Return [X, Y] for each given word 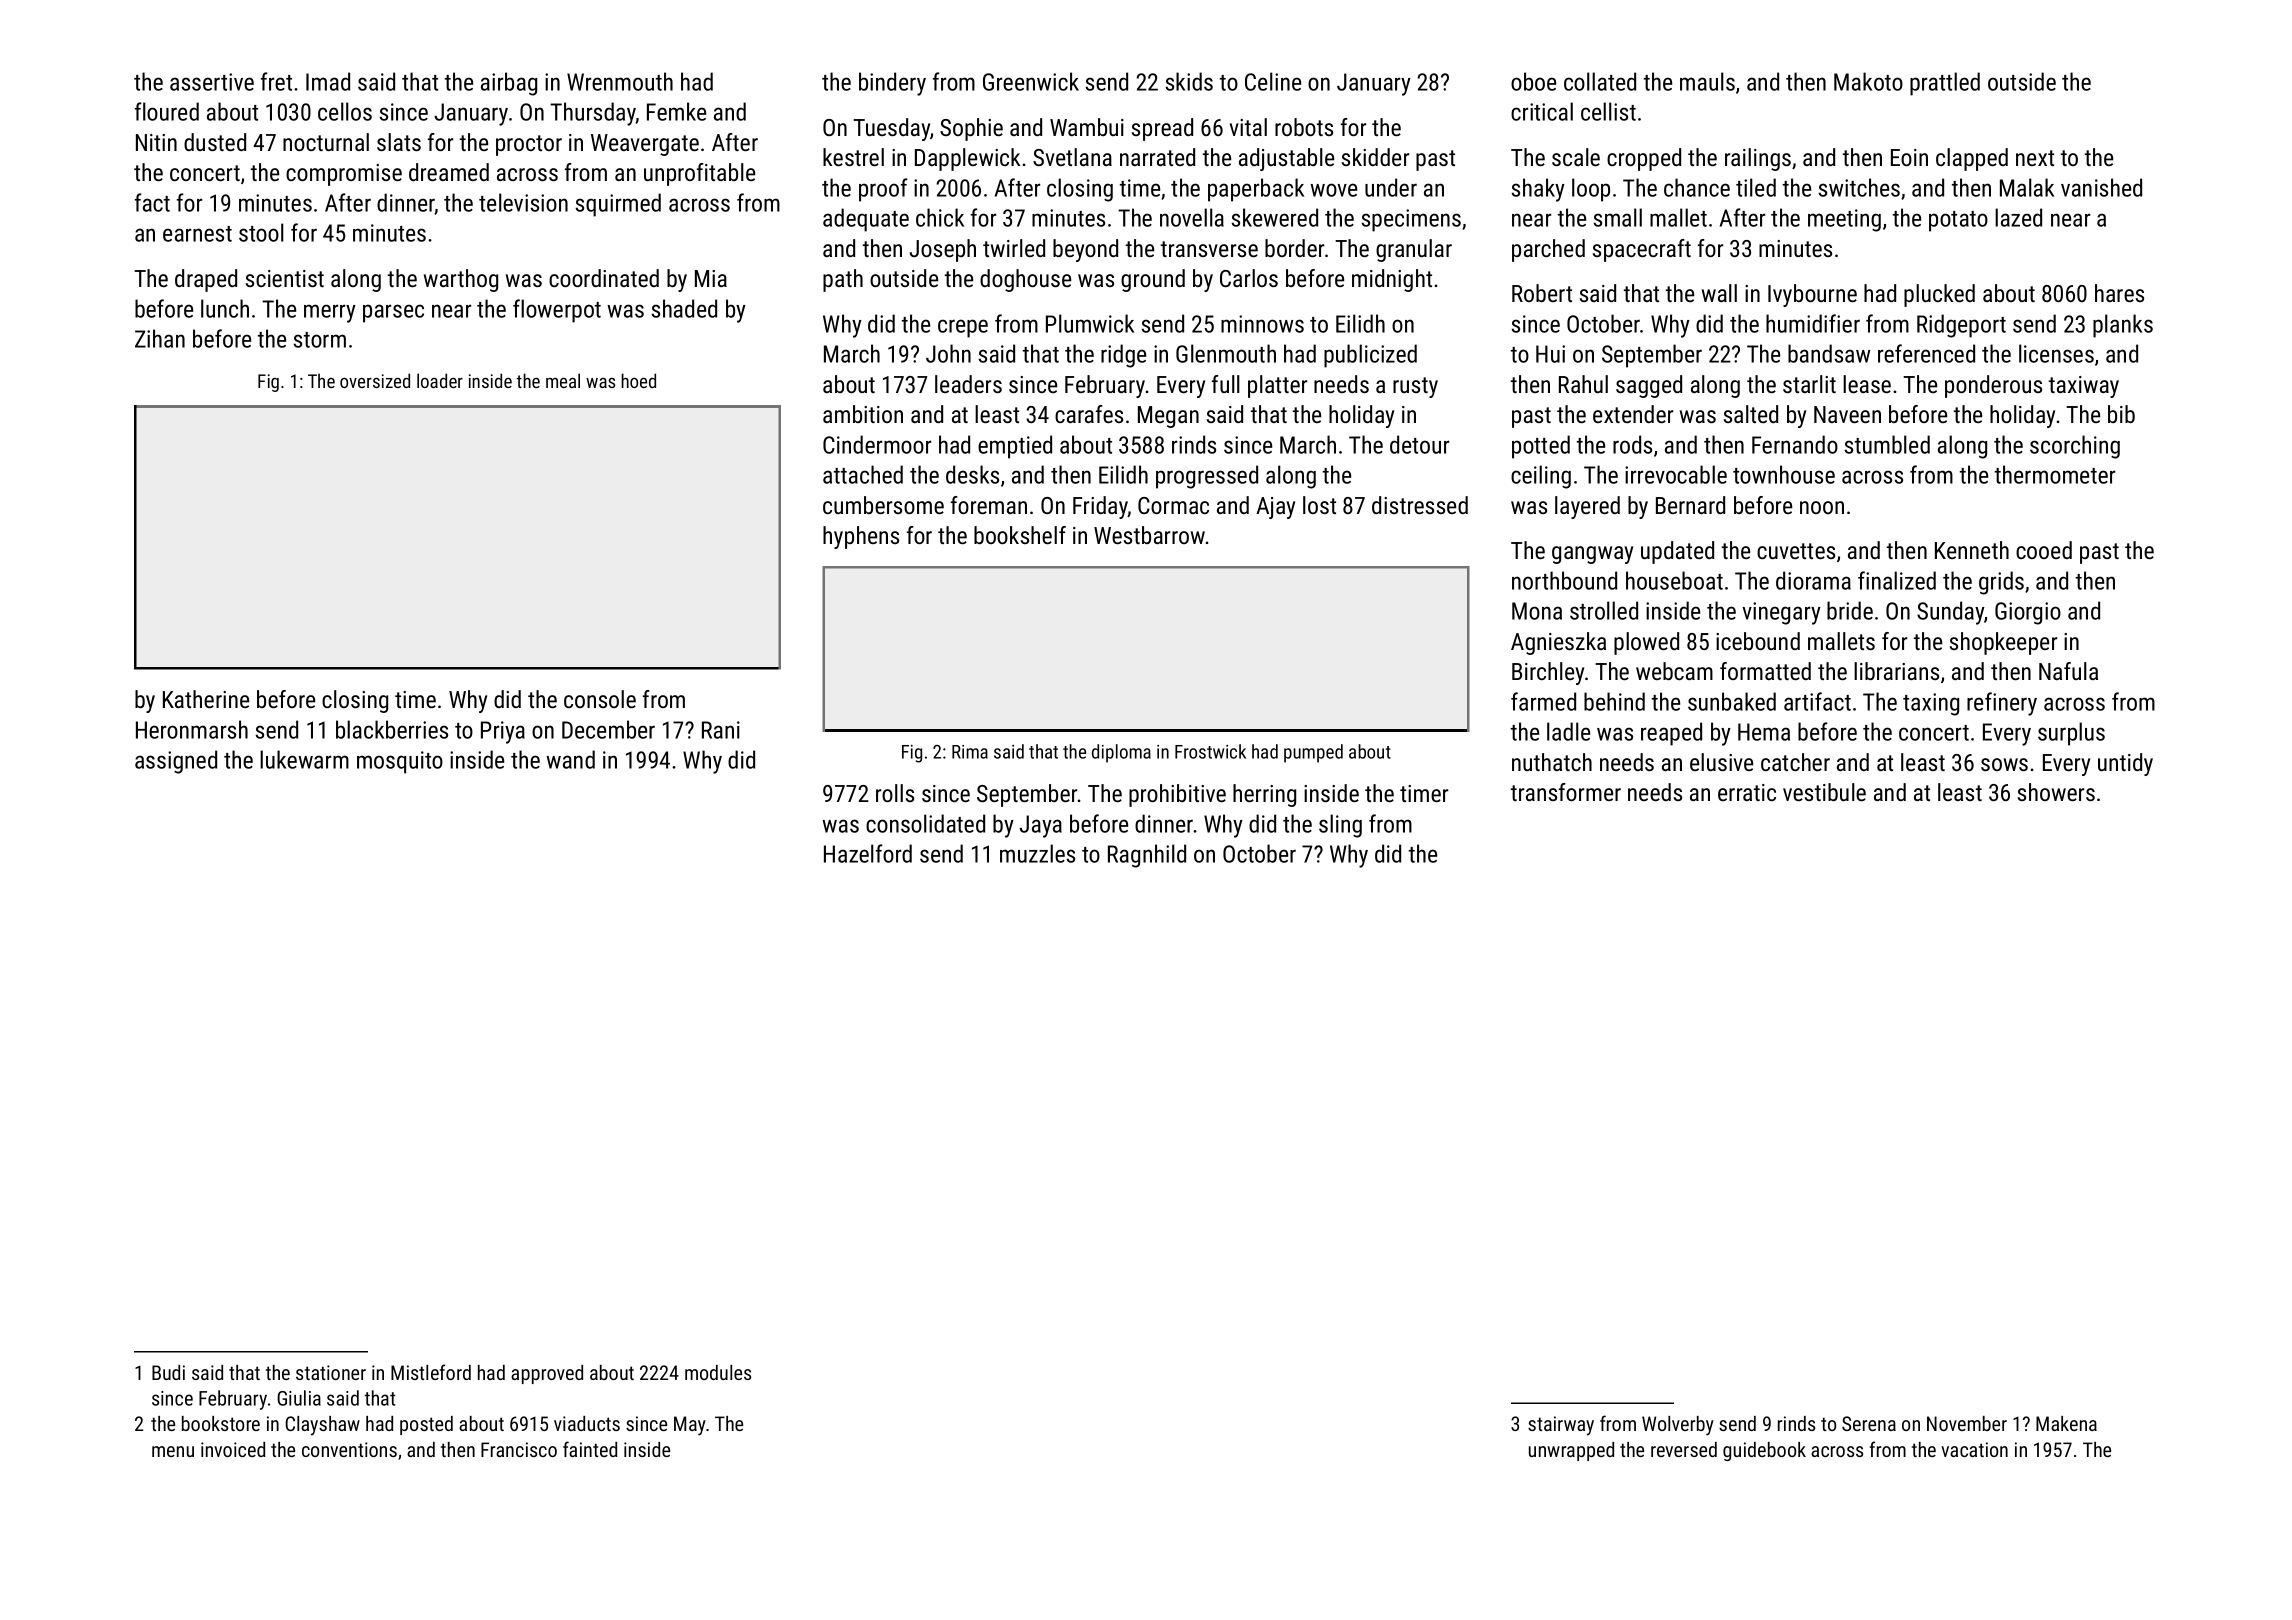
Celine [1273, 81]
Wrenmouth [620, 81]
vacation [1974, 1449]
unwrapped [1571, 1451]
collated [1600, 81]
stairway [1561, 1426]
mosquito [400, 762]
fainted [590, 1449]
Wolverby [1678, 1426]
